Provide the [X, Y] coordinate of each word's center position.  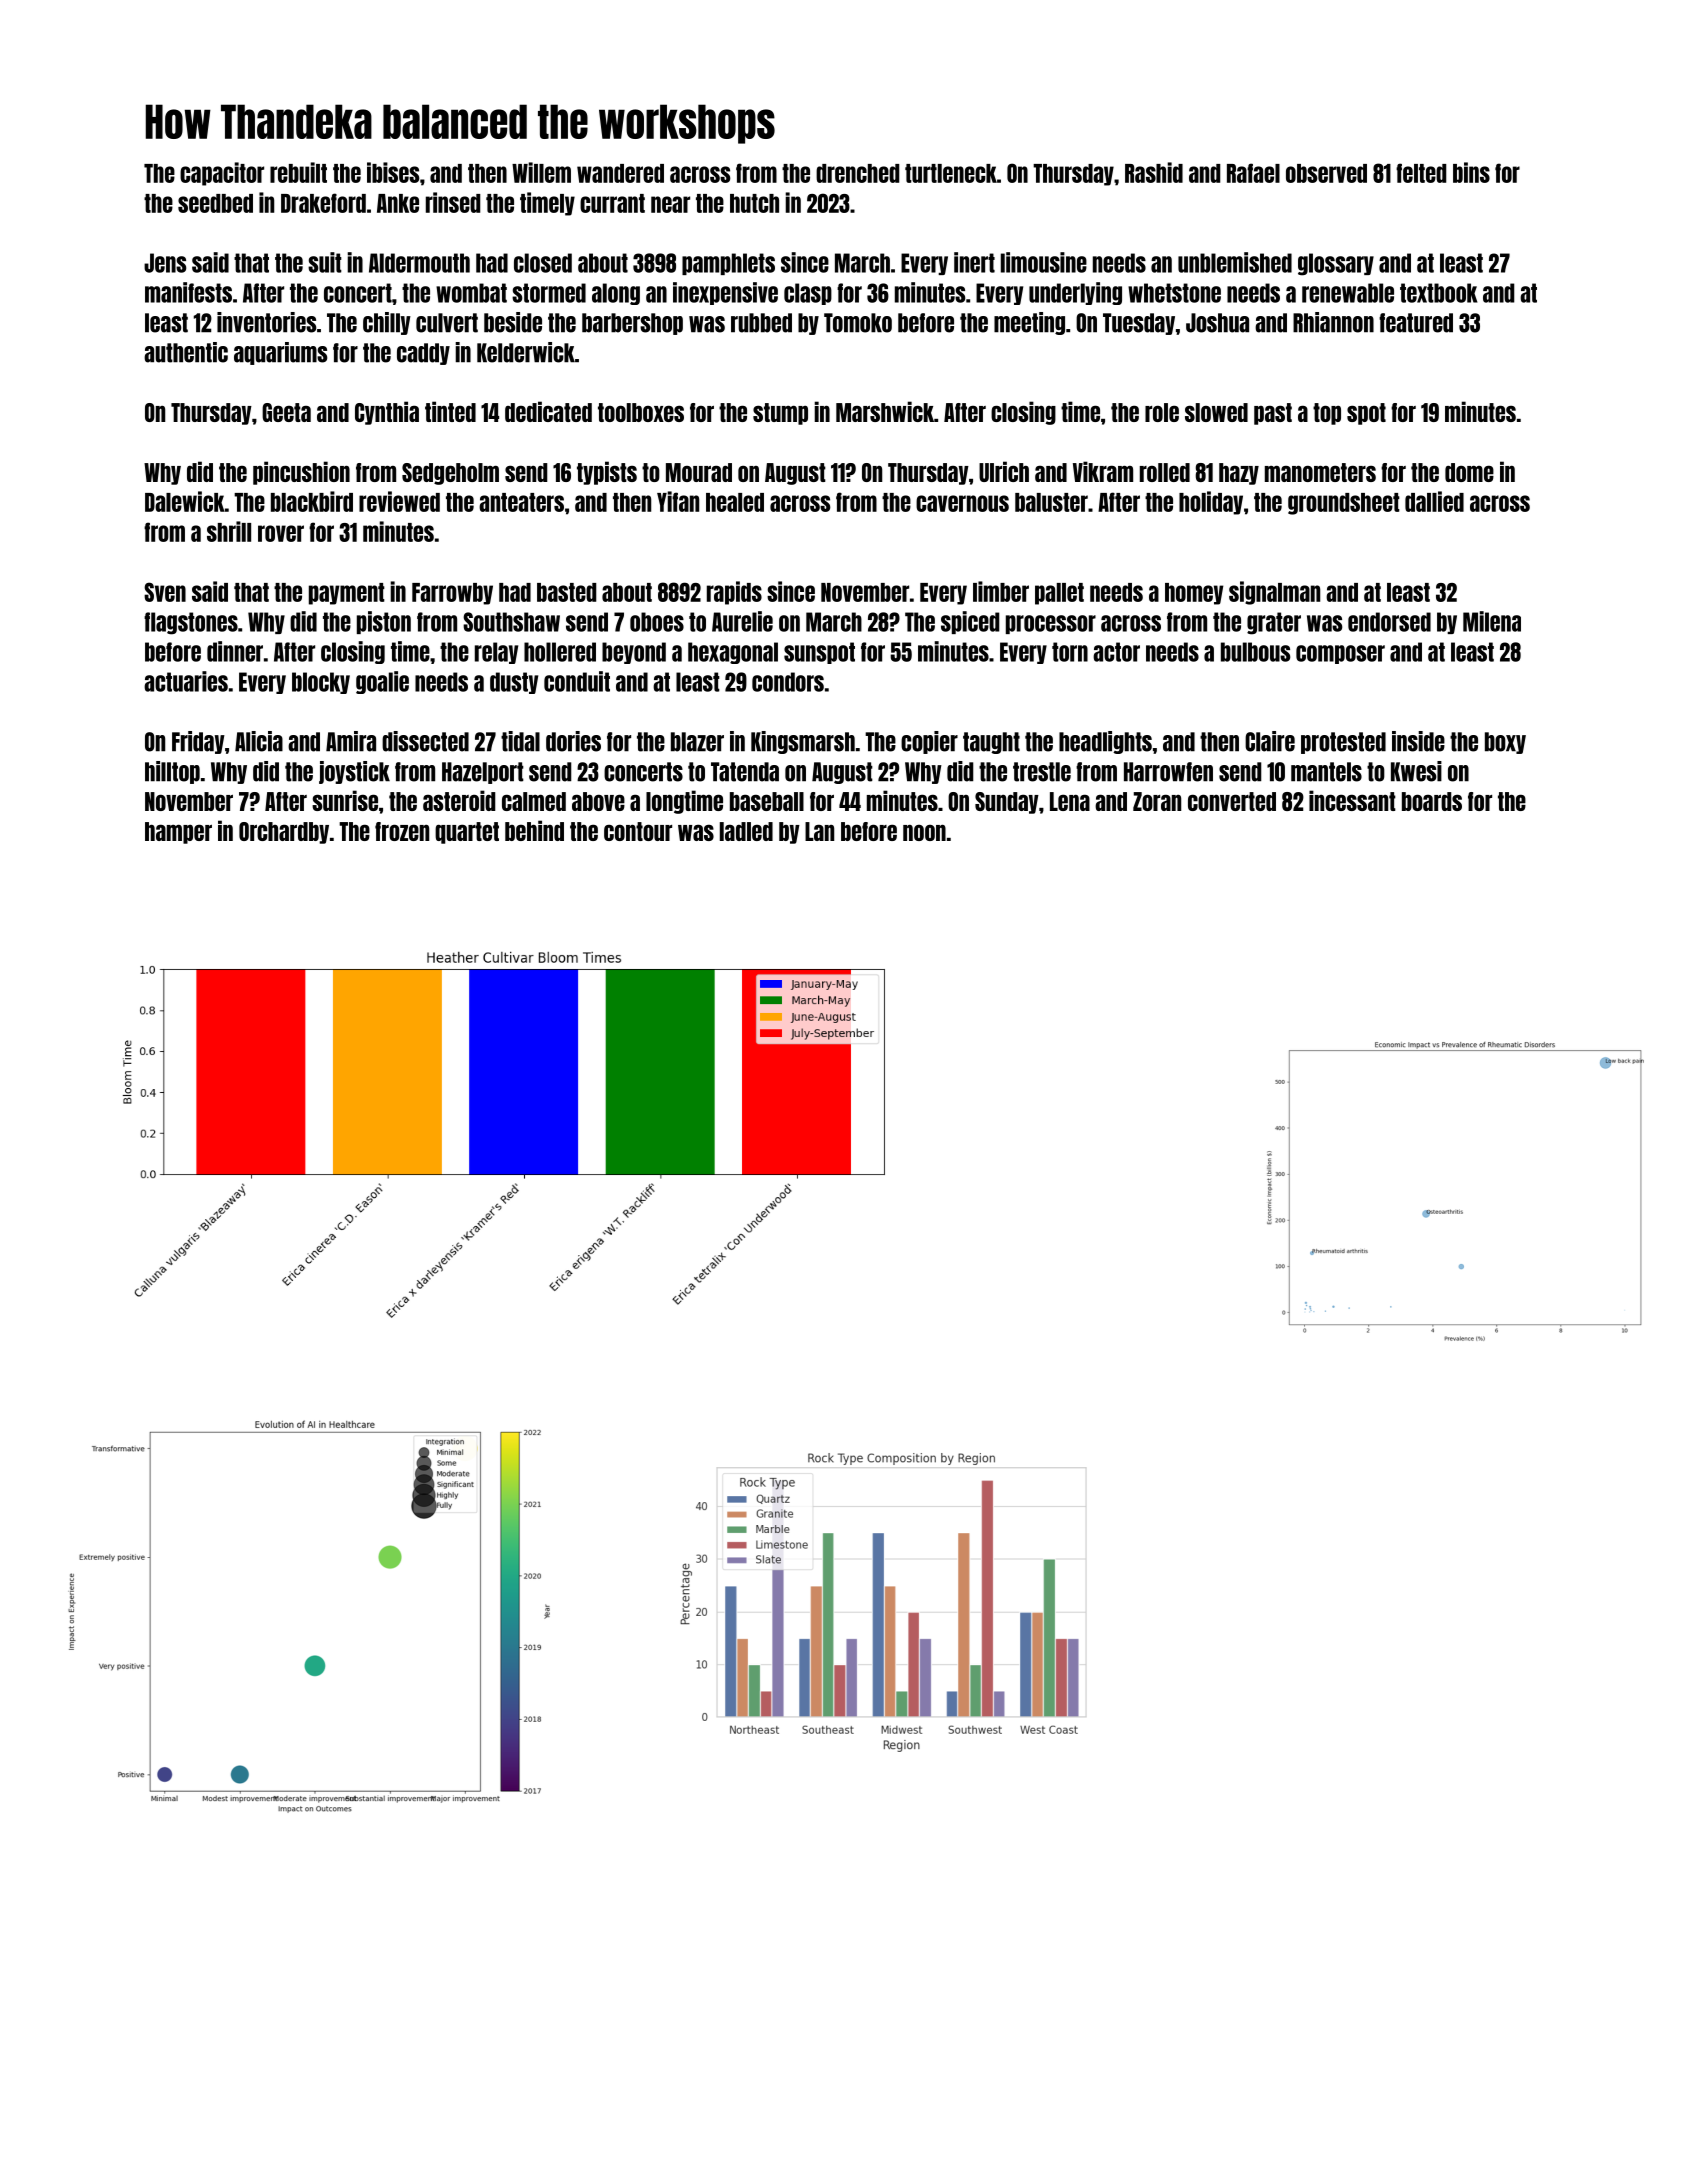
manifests [188, 292]
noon [924, 832]
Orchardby [284, 833]
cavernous [962, 503]
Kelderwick [526, 352]
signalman [1274, 593]
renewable [1348, 293]
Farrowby [452, 594]
